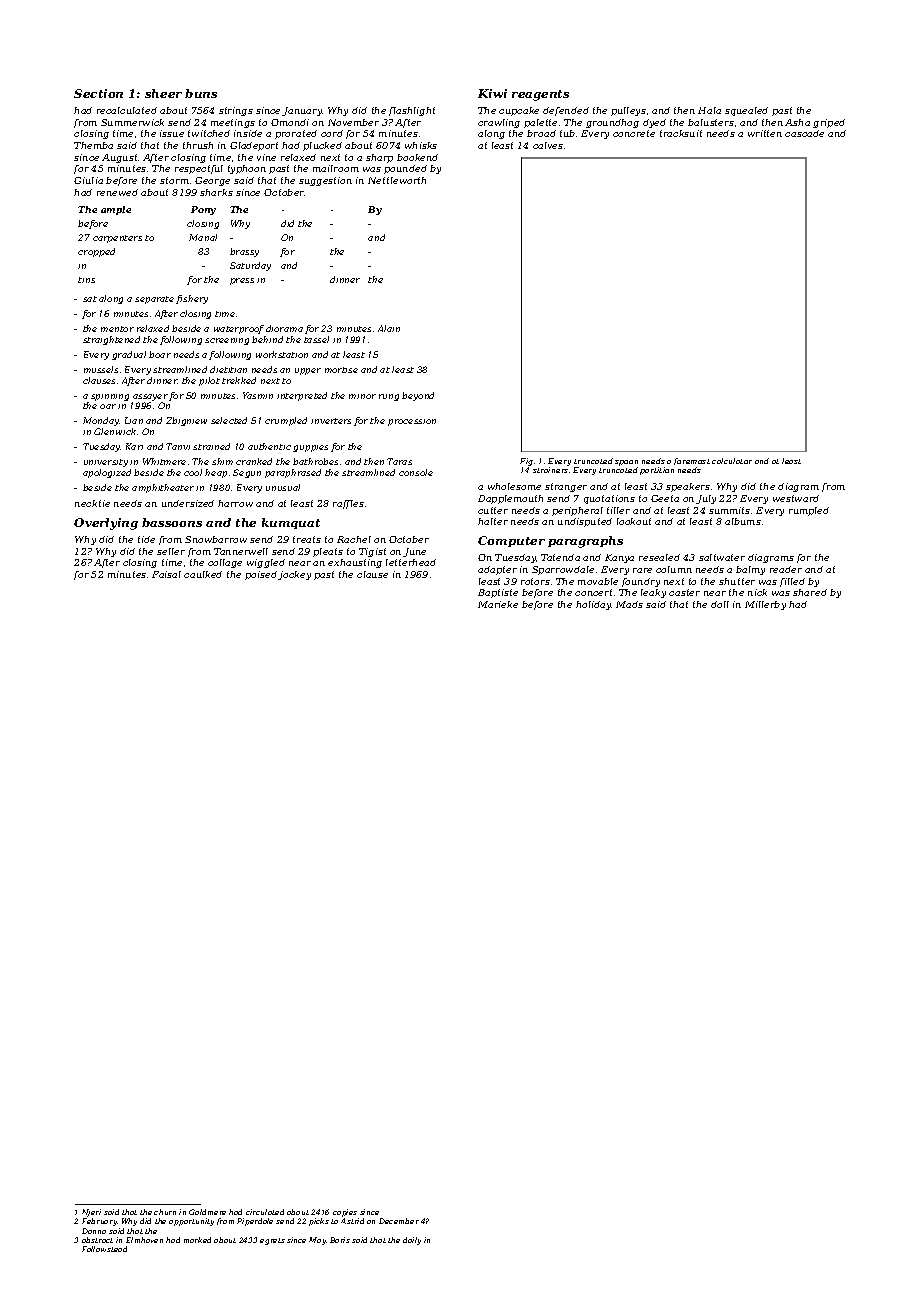 This page has width=924, height=1308. I want to click on shared, so click(810, 592).
